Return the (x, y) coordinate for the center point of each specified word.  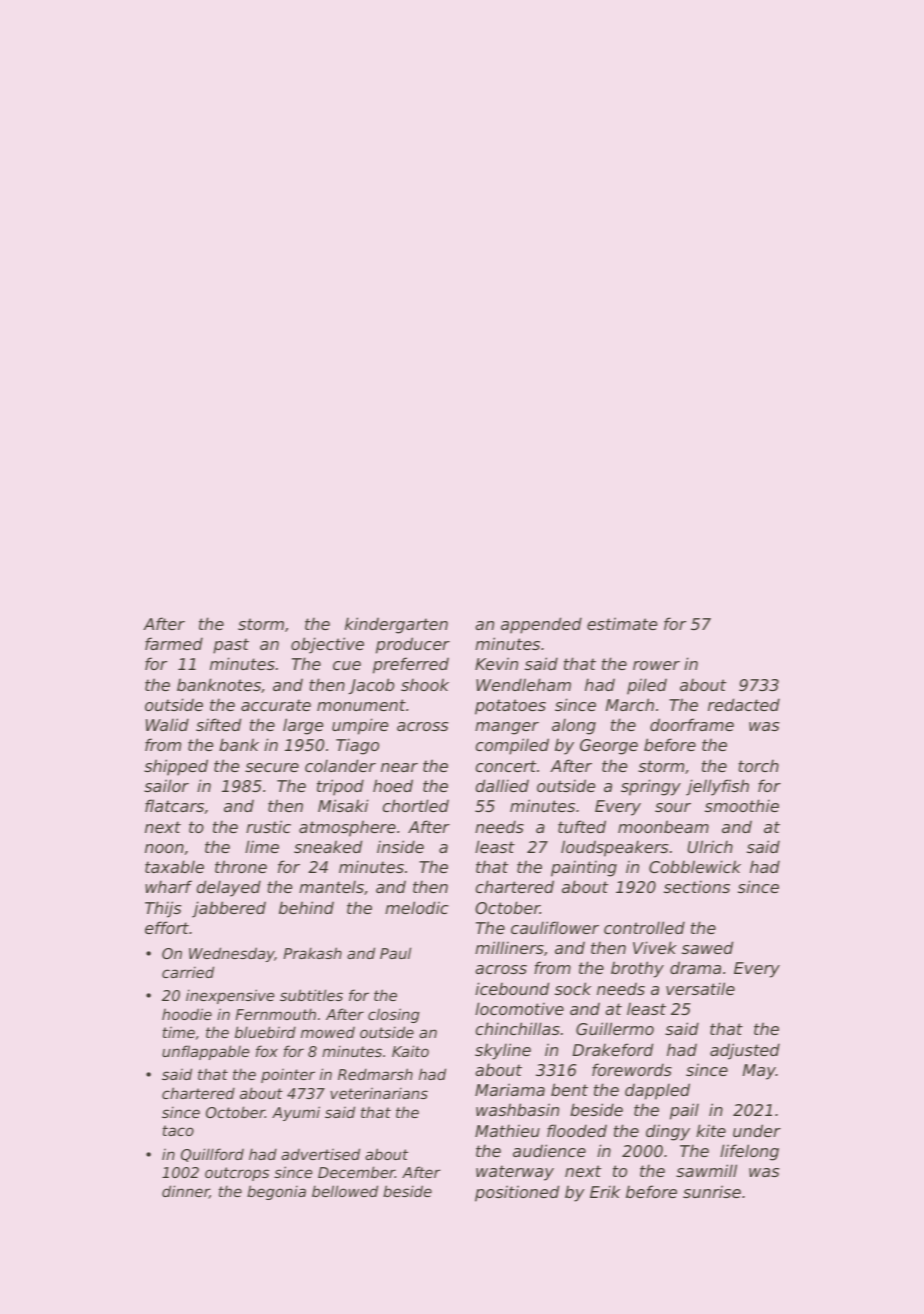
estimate (622, 623)
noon (164, 848)
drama (695, 967)
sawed (707, 947)
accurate (276, 705)
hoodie (187, 1014)
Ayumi (296, 1113)
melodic (416, 907)
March (630, 704)
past (231, 646)
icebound (512, 988)
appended (541, 625)
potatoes (510, 707)
